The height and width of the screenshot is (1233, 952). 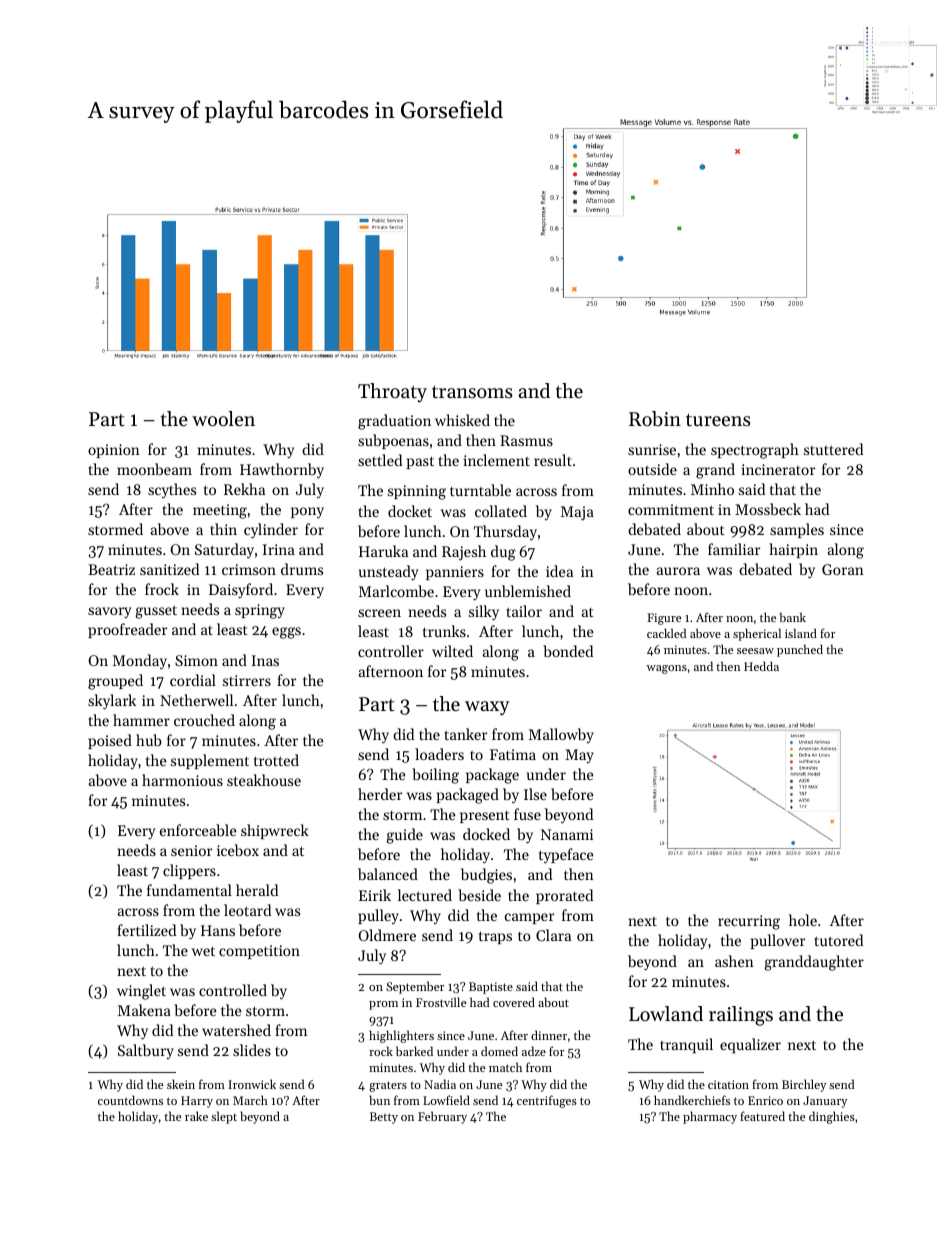 What do you see at coordinates (568, 651) in the screenshot?
I see `bonded` at bounding box center [568, 651].
